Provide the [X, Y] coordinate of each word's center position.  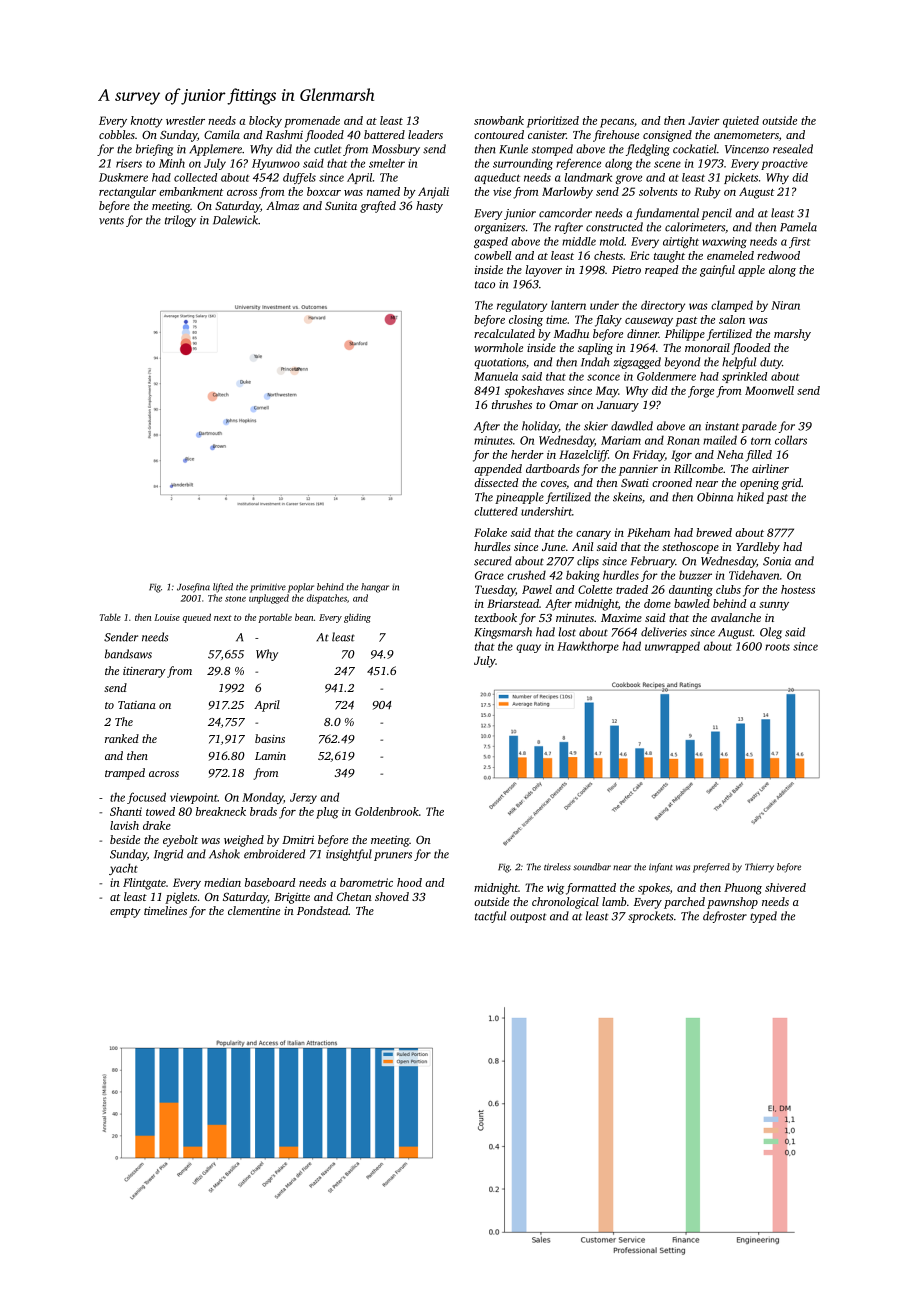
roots [777, 647]
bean [304, 617]
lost [567, 632]
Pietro [626, 270]
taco [485, 285]
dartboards [552, 468]
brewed [714, 532]
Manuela [496, 376]
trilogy [180, 221]
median [222, 882]
